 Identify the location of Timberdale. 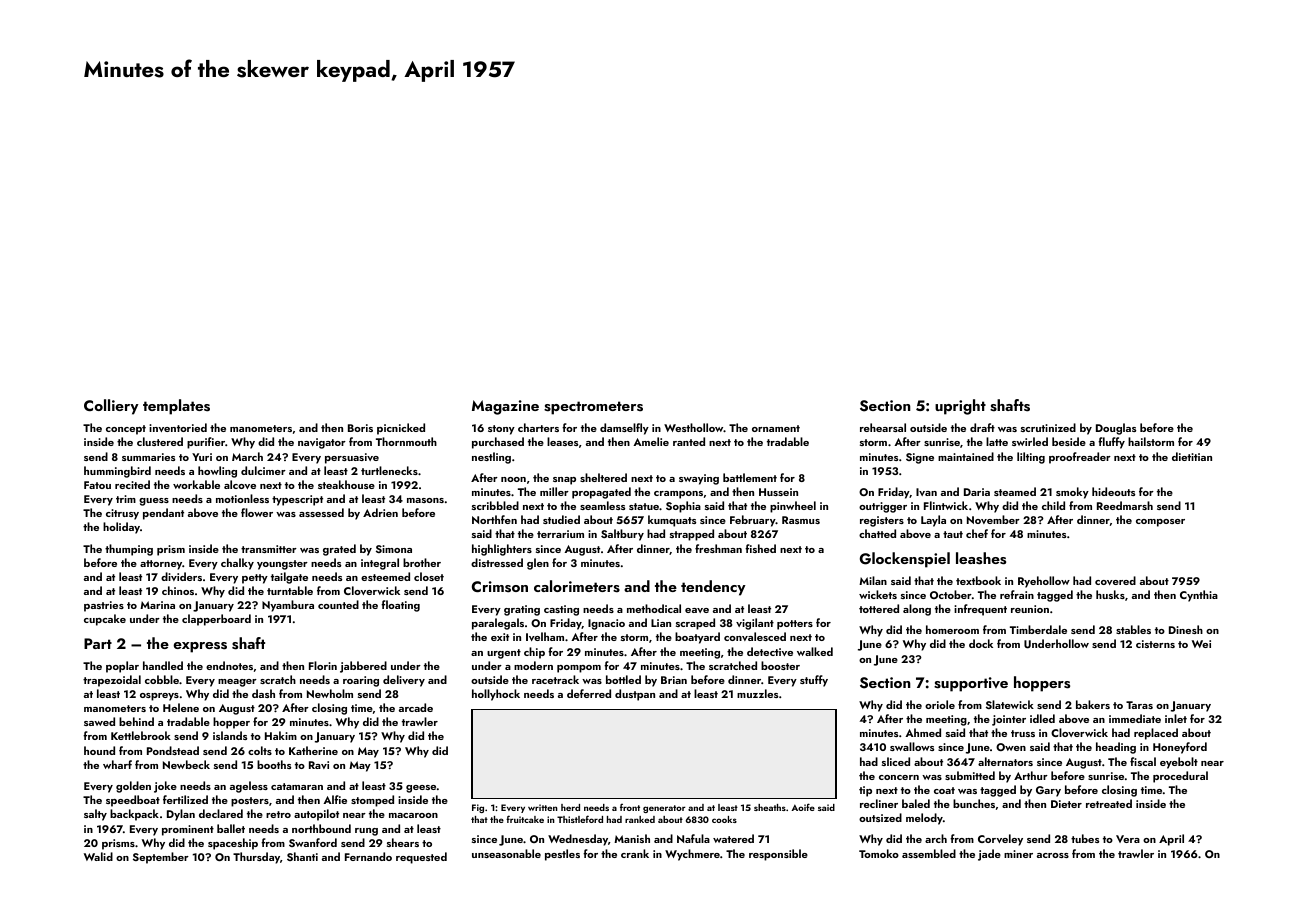
(1038, 629).
